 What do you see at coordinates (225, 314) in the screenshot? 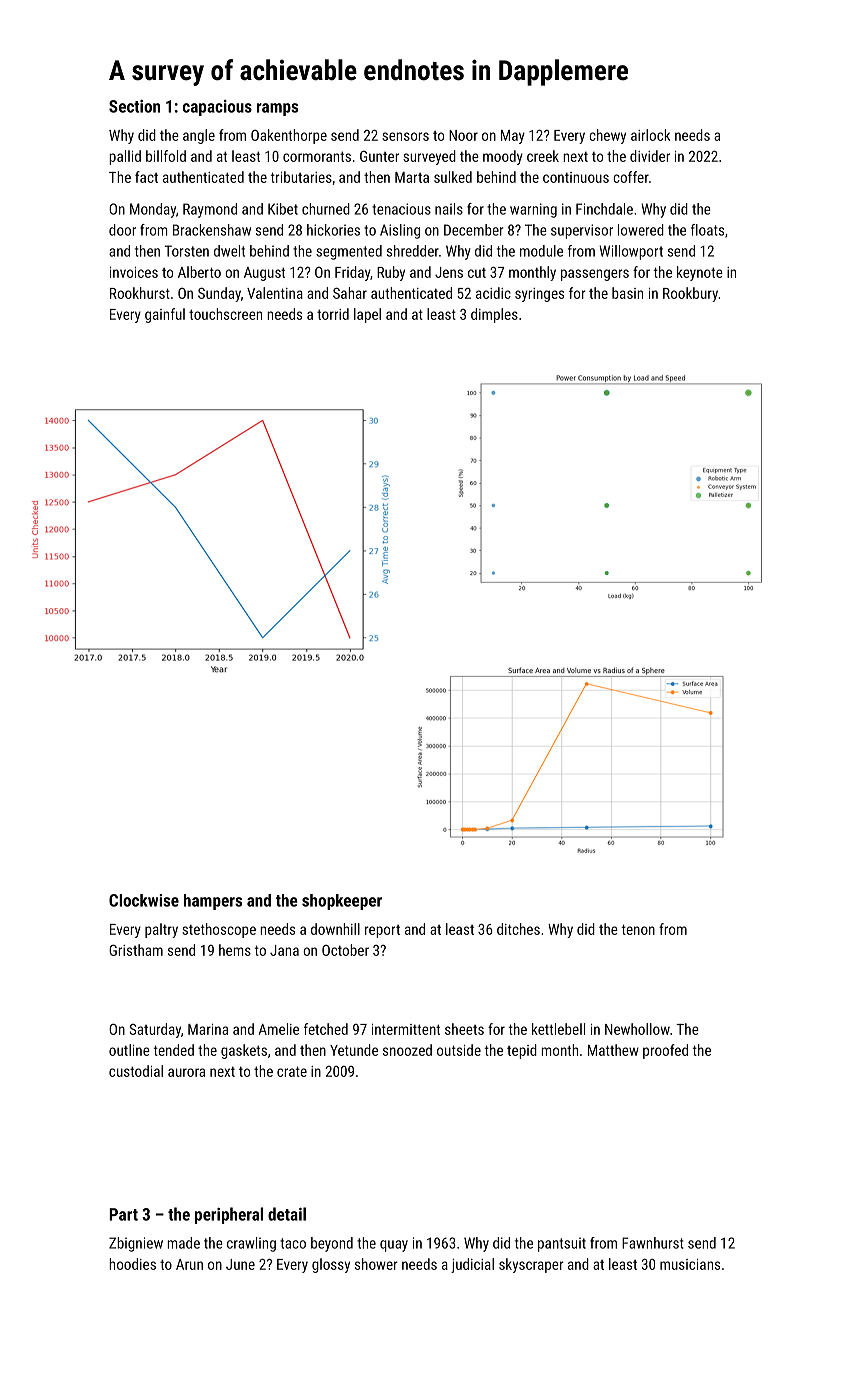
I see `touchscreen` at bounding box center [225, 314].
